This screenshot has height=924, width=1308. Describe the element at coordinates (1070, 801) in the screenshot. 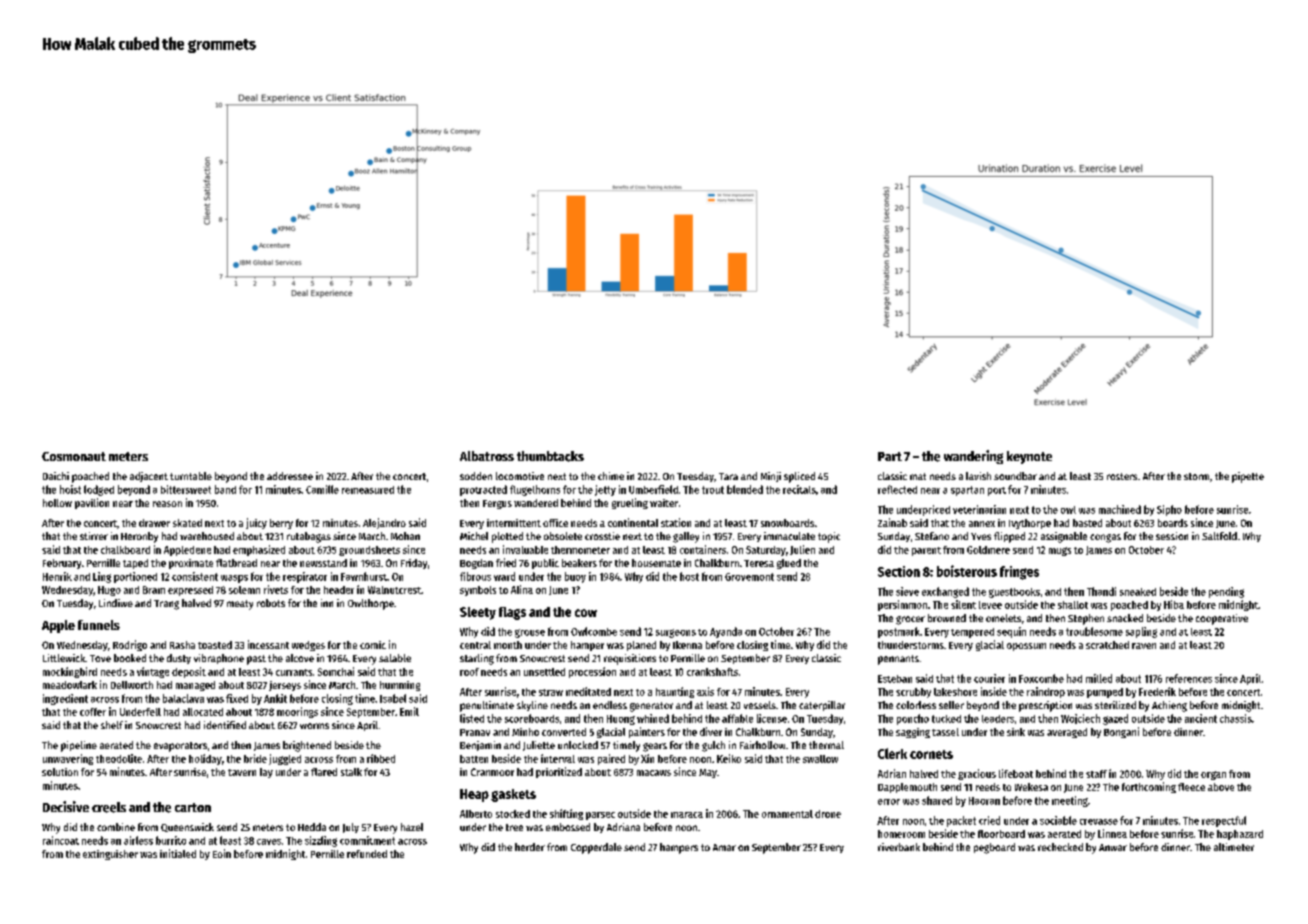

I see `meeting` at that location.
